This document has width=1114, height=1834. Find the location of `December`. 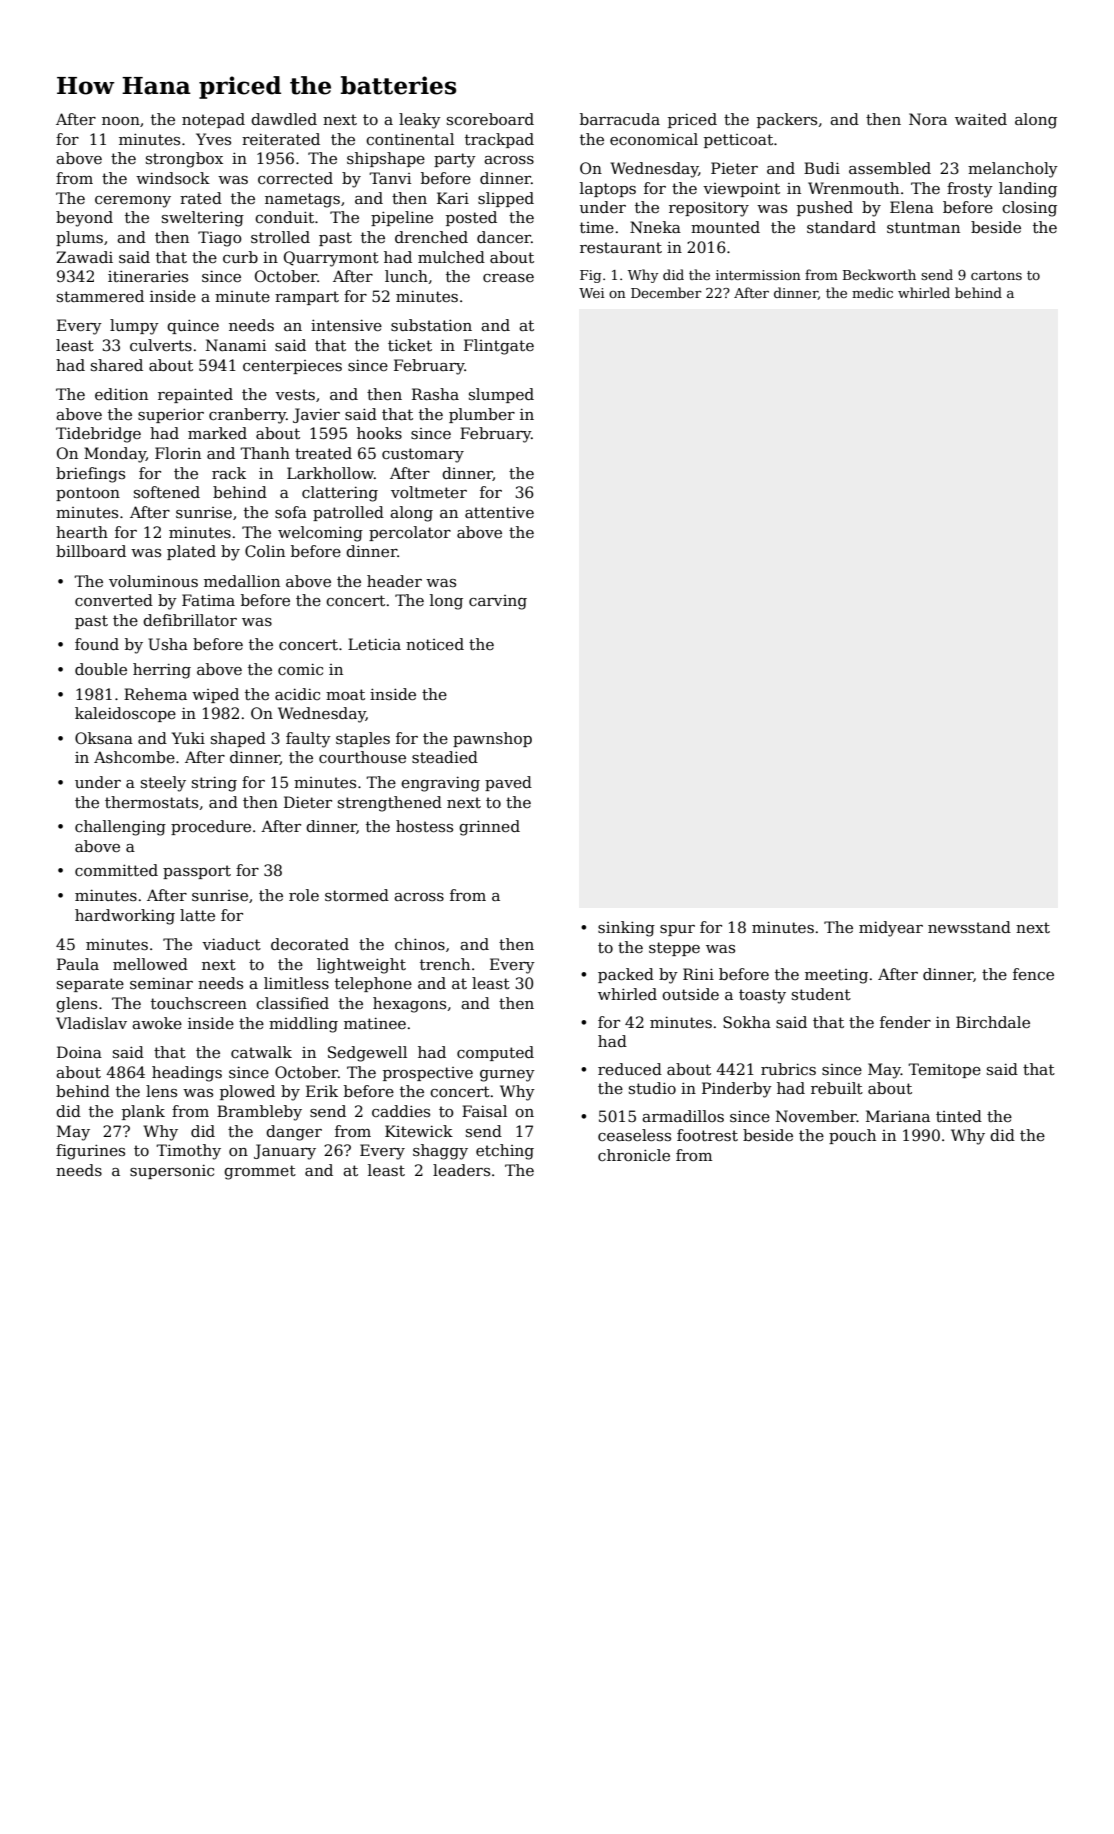

December is located at coordinates (666, 292).
